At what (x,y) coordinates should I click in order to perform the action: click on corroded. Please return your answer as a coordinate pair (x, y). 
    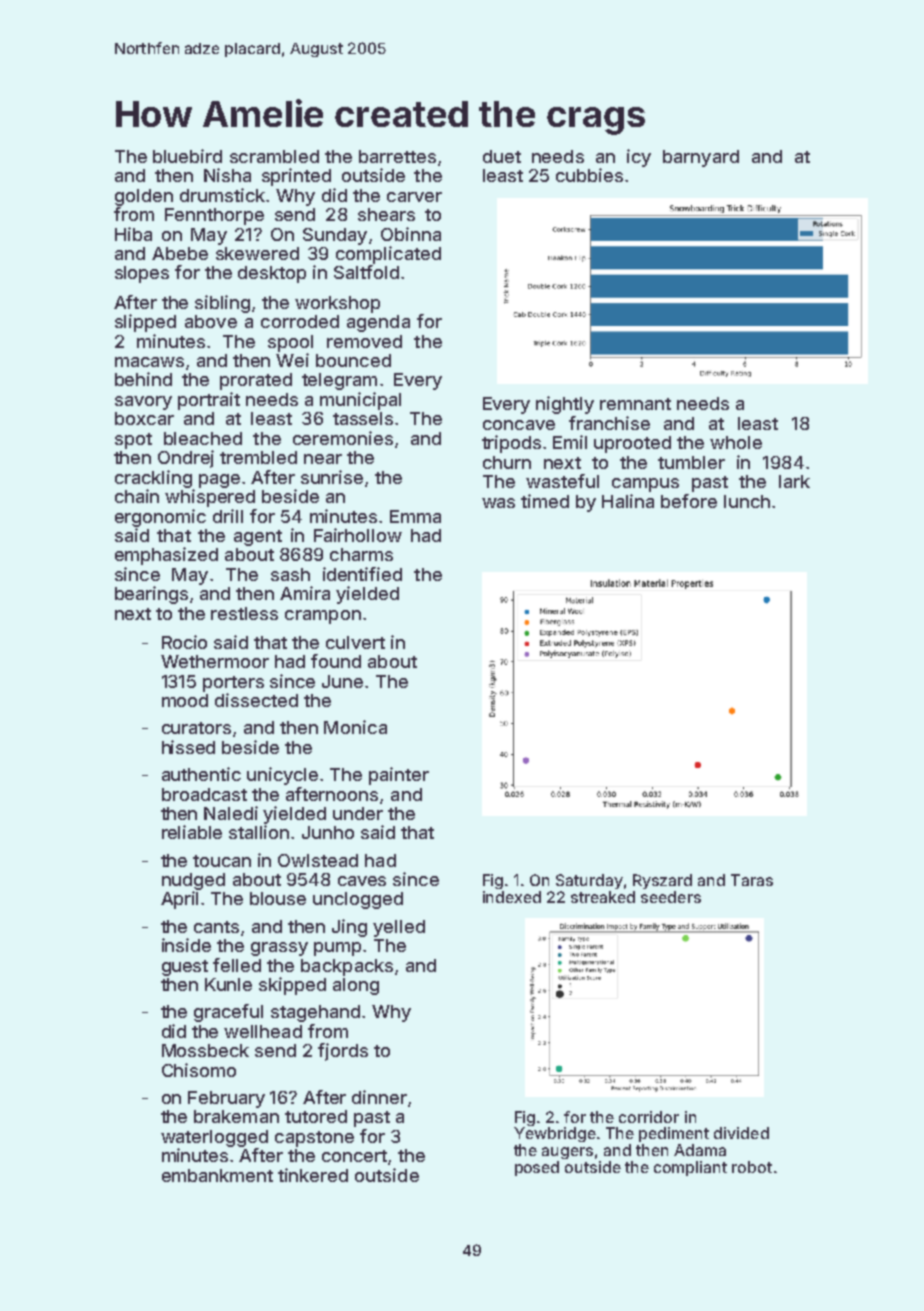
    Looking at the image, I should click on (300, 321).
